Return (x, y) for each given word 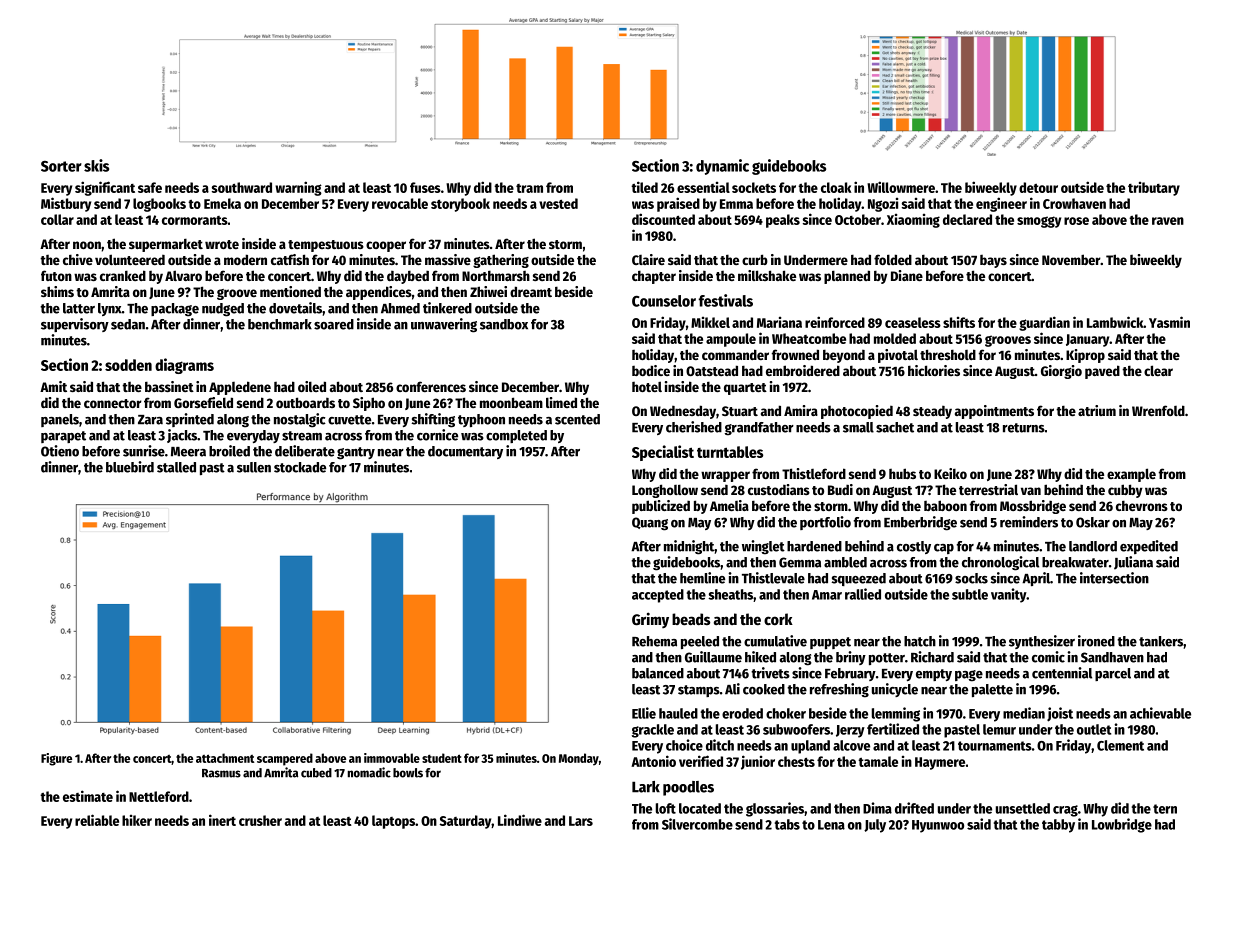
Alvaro (183, 275)
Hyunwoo (938, 826)
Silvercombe (697, 824)
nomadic (369, 772)
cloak (836, 187)
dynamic (722, 167)
